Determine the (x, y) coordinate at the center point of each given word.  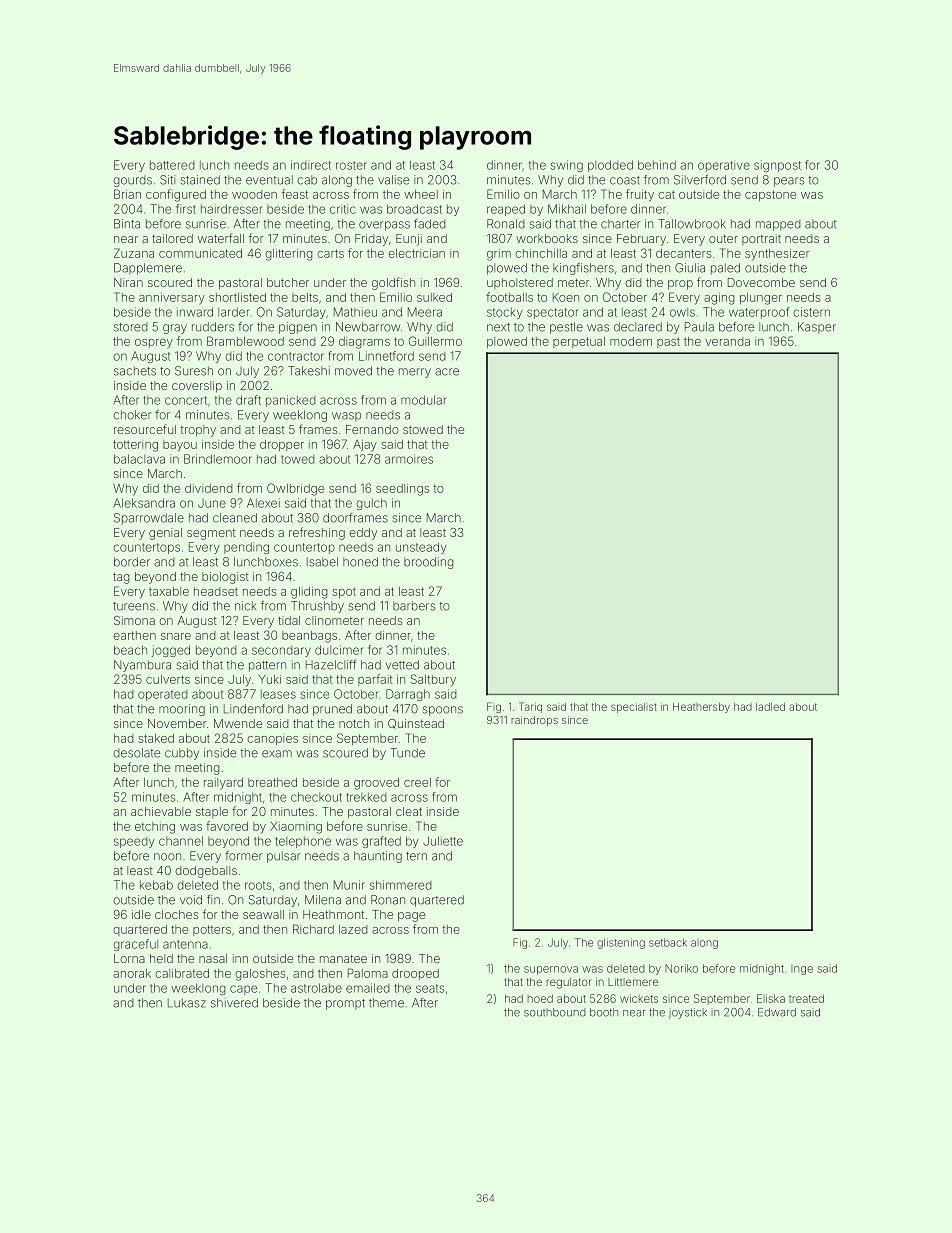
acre (447, 372)
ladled (770, 707)
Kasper (817, 328)
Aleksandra (144, 503)
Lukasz (187, 1003)
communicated (200, 253)
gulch (372, 504)
